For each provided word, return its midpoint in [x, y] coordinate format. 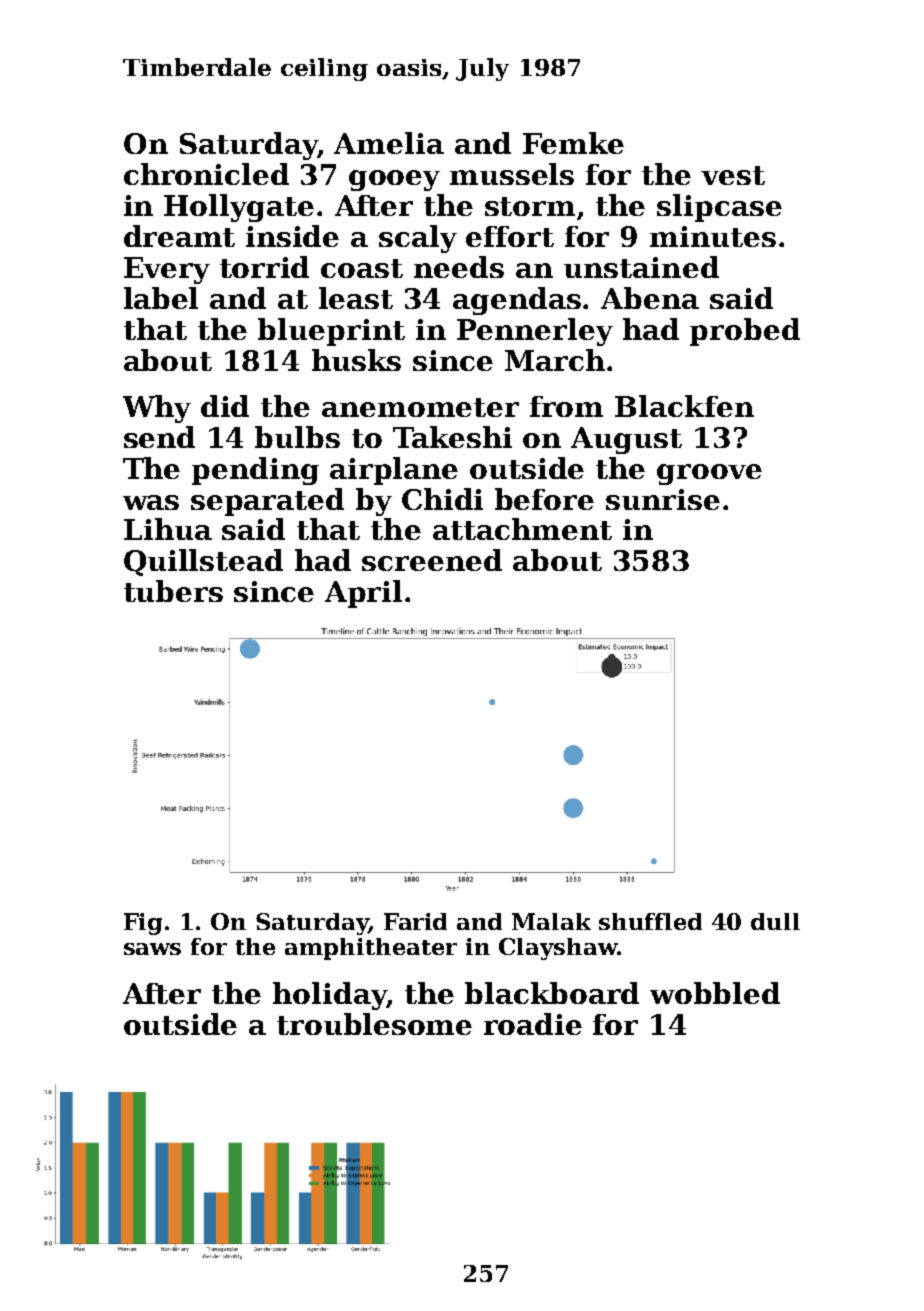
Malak [551, 921]
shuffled [650, 921]
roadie [533, 1024]
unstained [641, 267]
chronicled [206, 174]
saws [152, 949]
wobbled [715, 993]
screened [432, 560]
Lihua [168, 529]
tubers [173, 591]
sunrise [663, 499]
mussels [512, 174]
